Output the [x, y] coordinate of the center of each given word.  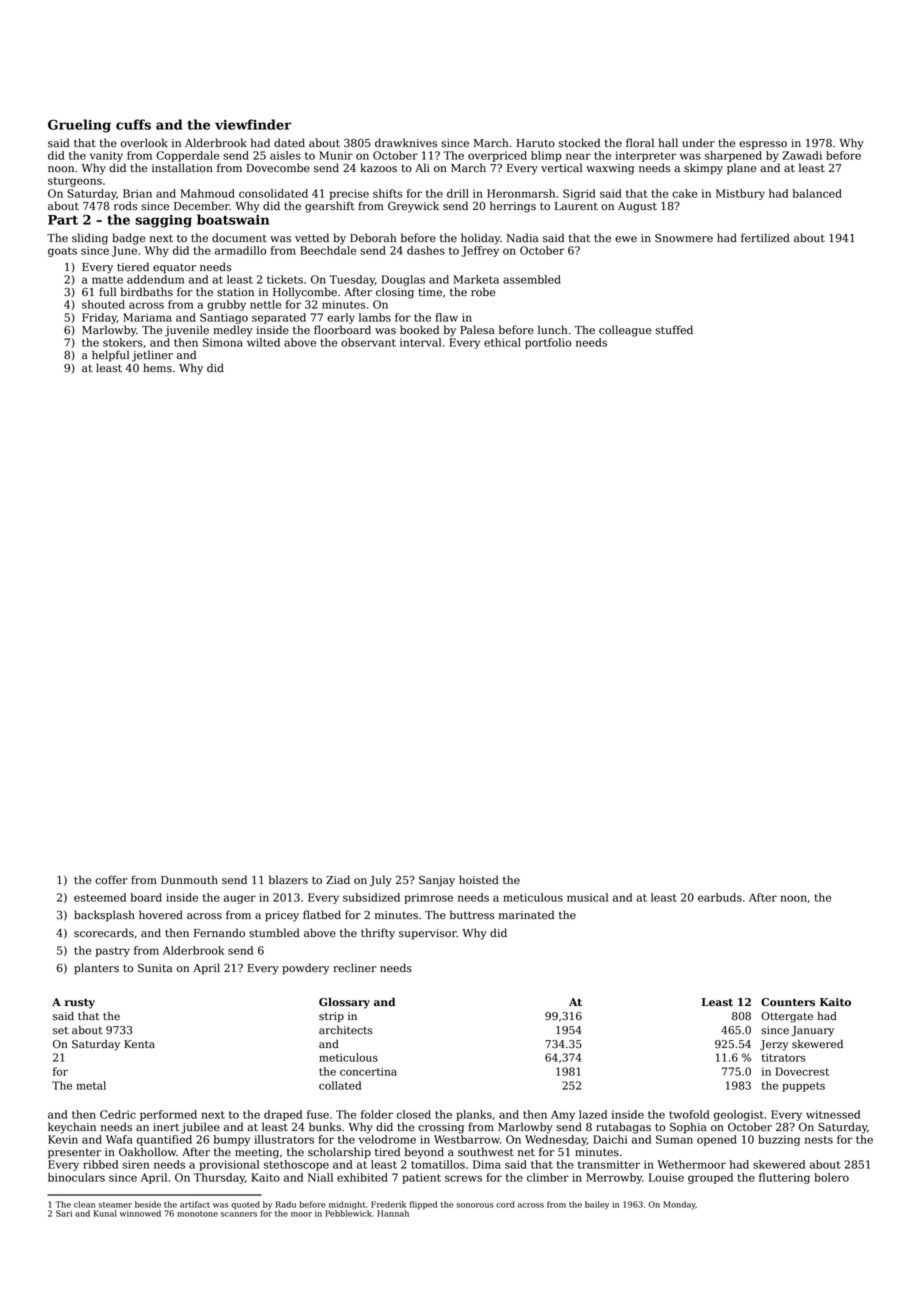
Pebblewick [348, 1213]
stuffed [674, 330]
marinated [526, 915]
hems [157, 368]
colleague [625, 331]
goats [62, 252]
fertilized [765, 238]
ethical [502, 342]
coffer [111, 880]
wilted [263, 342]
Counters [788, 1002]
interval [420, 342]
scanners [239, 1214]
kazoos [378, 168]
